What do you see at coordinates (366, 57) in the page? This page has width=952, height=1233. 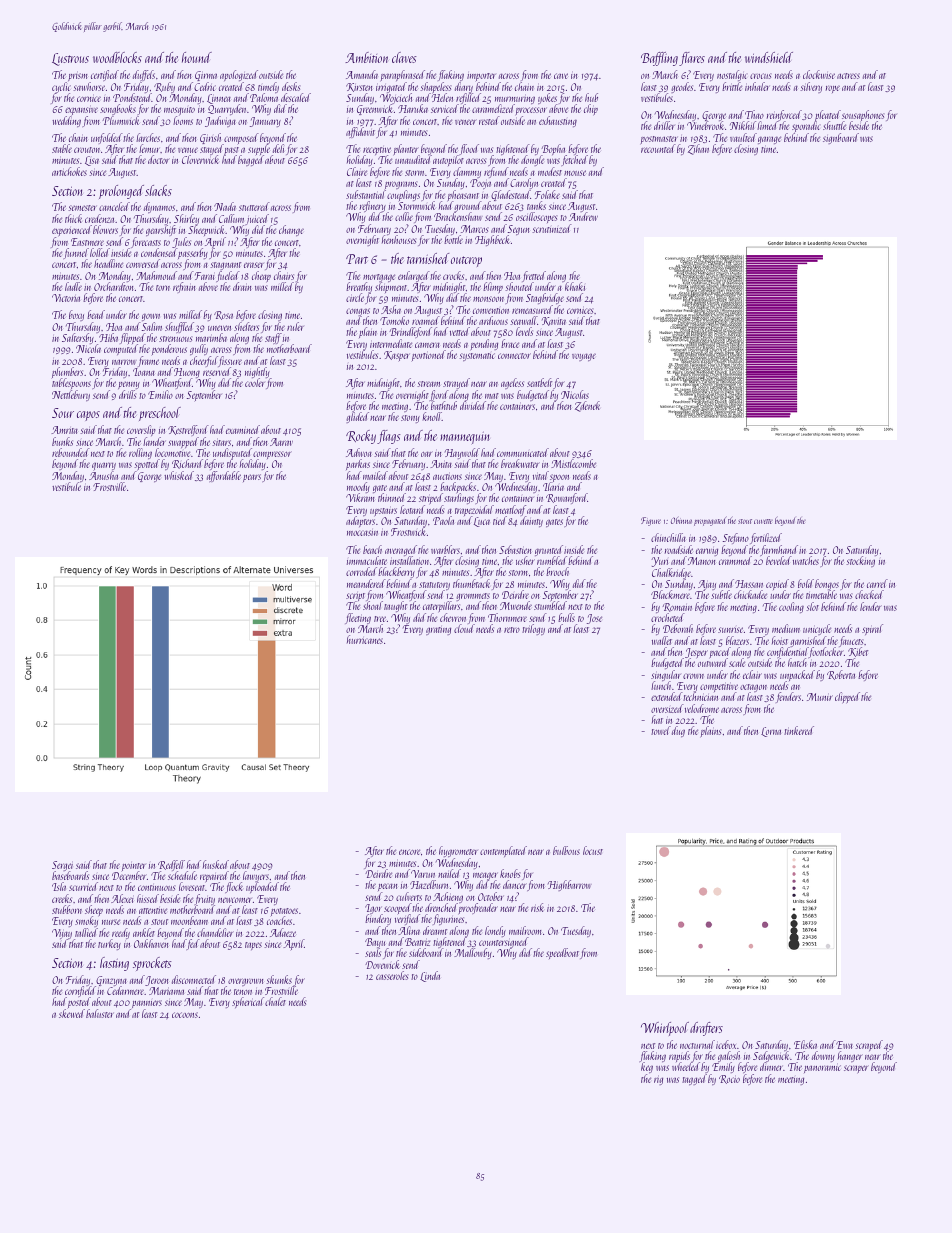 I see `Ambition` at bounding box center [366, 57].
